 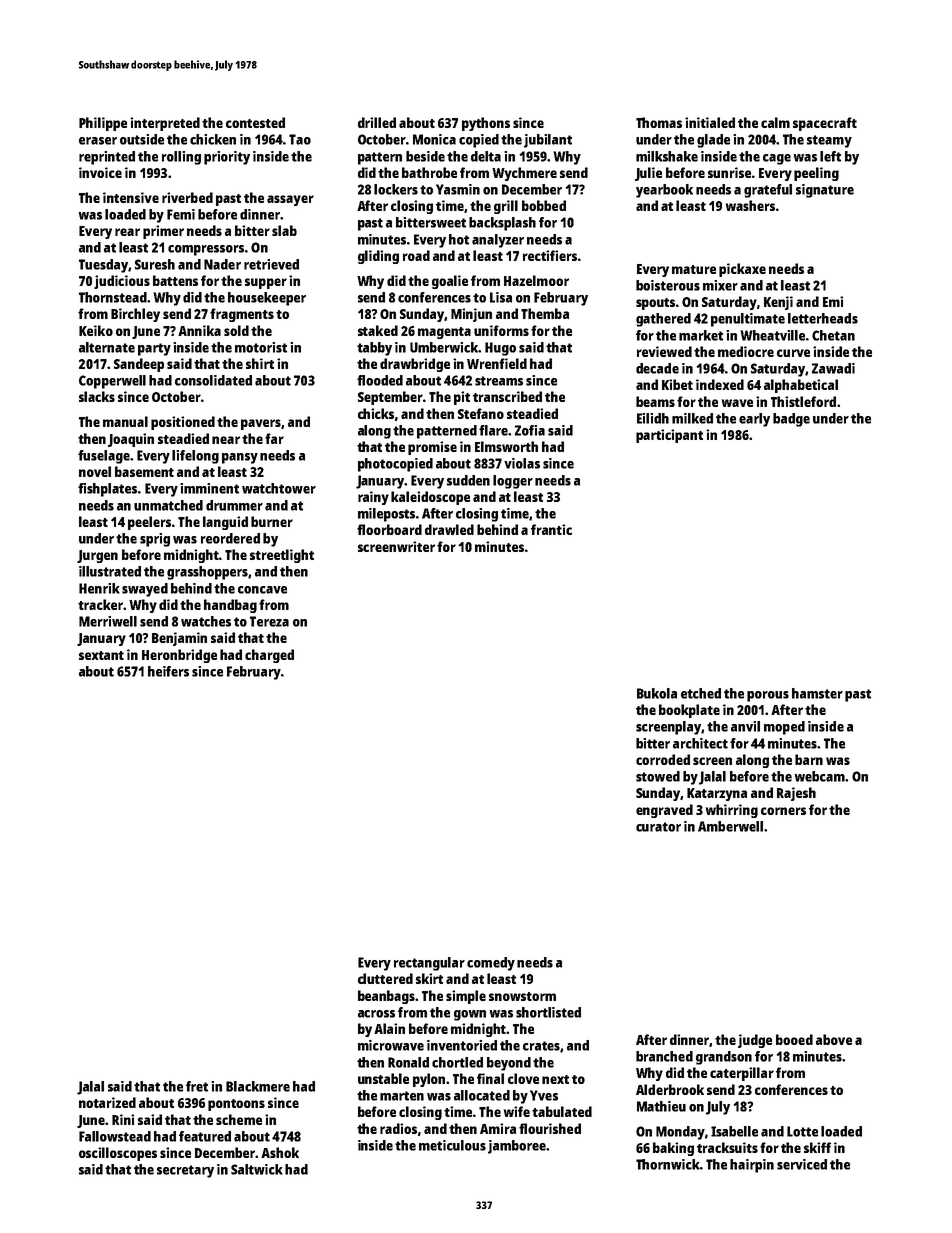 What do you see at coordinates (284, 230) in the document?
I see `slab` at bounding box center [284, 230].
